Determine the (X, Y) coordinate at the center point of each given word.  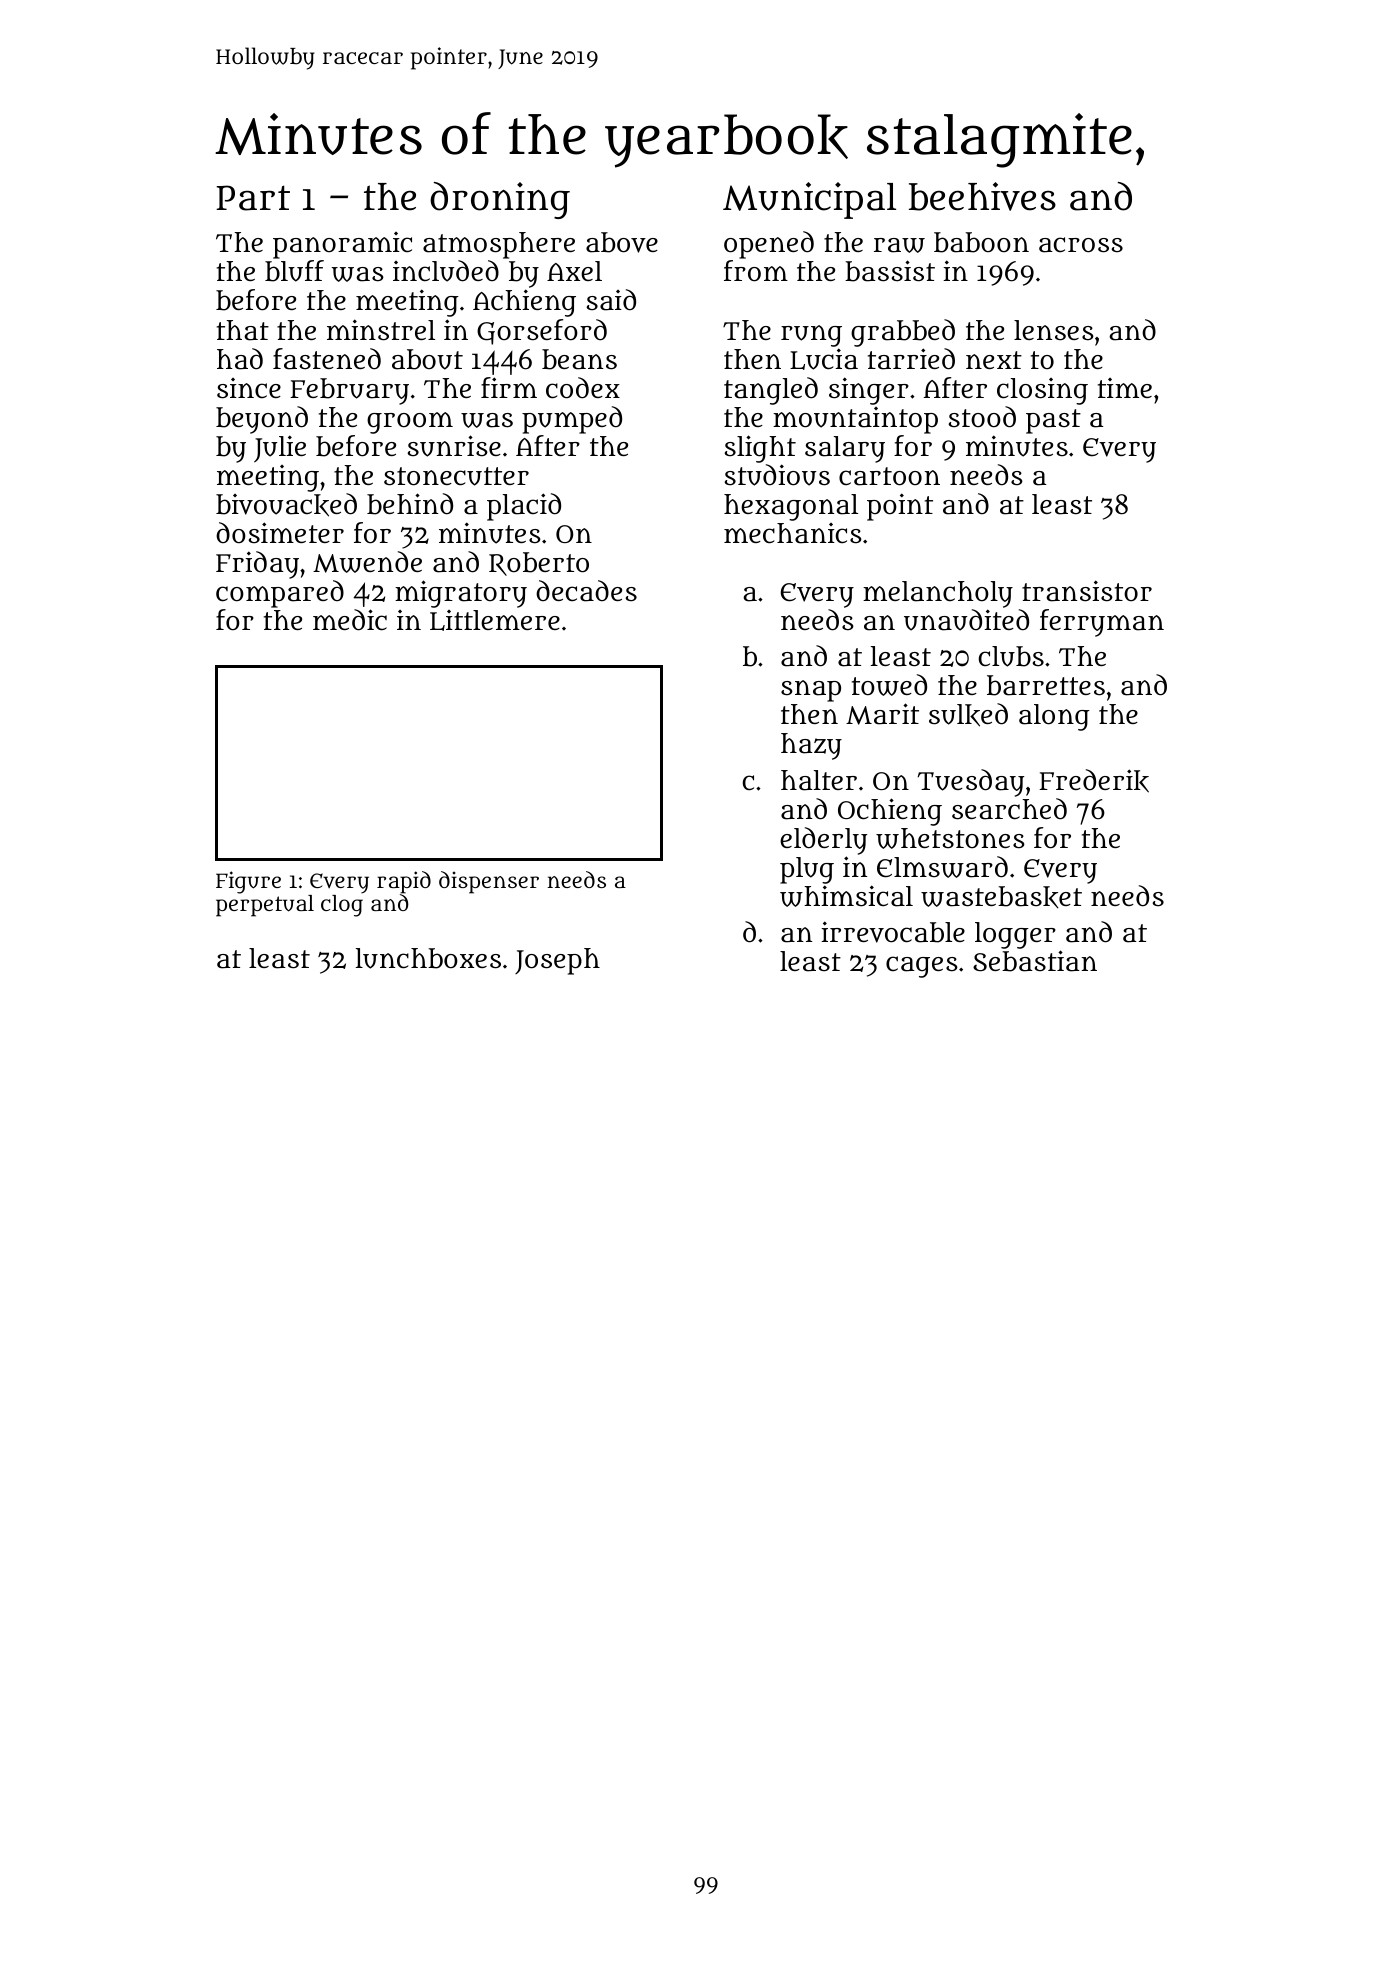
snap (811, 691)
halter (819, 780)
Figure (248, 882)
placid (524, 507)
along (1054, 717)
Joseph (557, 961)
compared (280, 594)
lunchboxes (428, 958)
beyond (262, 420)
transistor (1087, 591)
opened (769, 245)
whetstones (950, 838)
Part (253, 198)
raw (899, 245)
